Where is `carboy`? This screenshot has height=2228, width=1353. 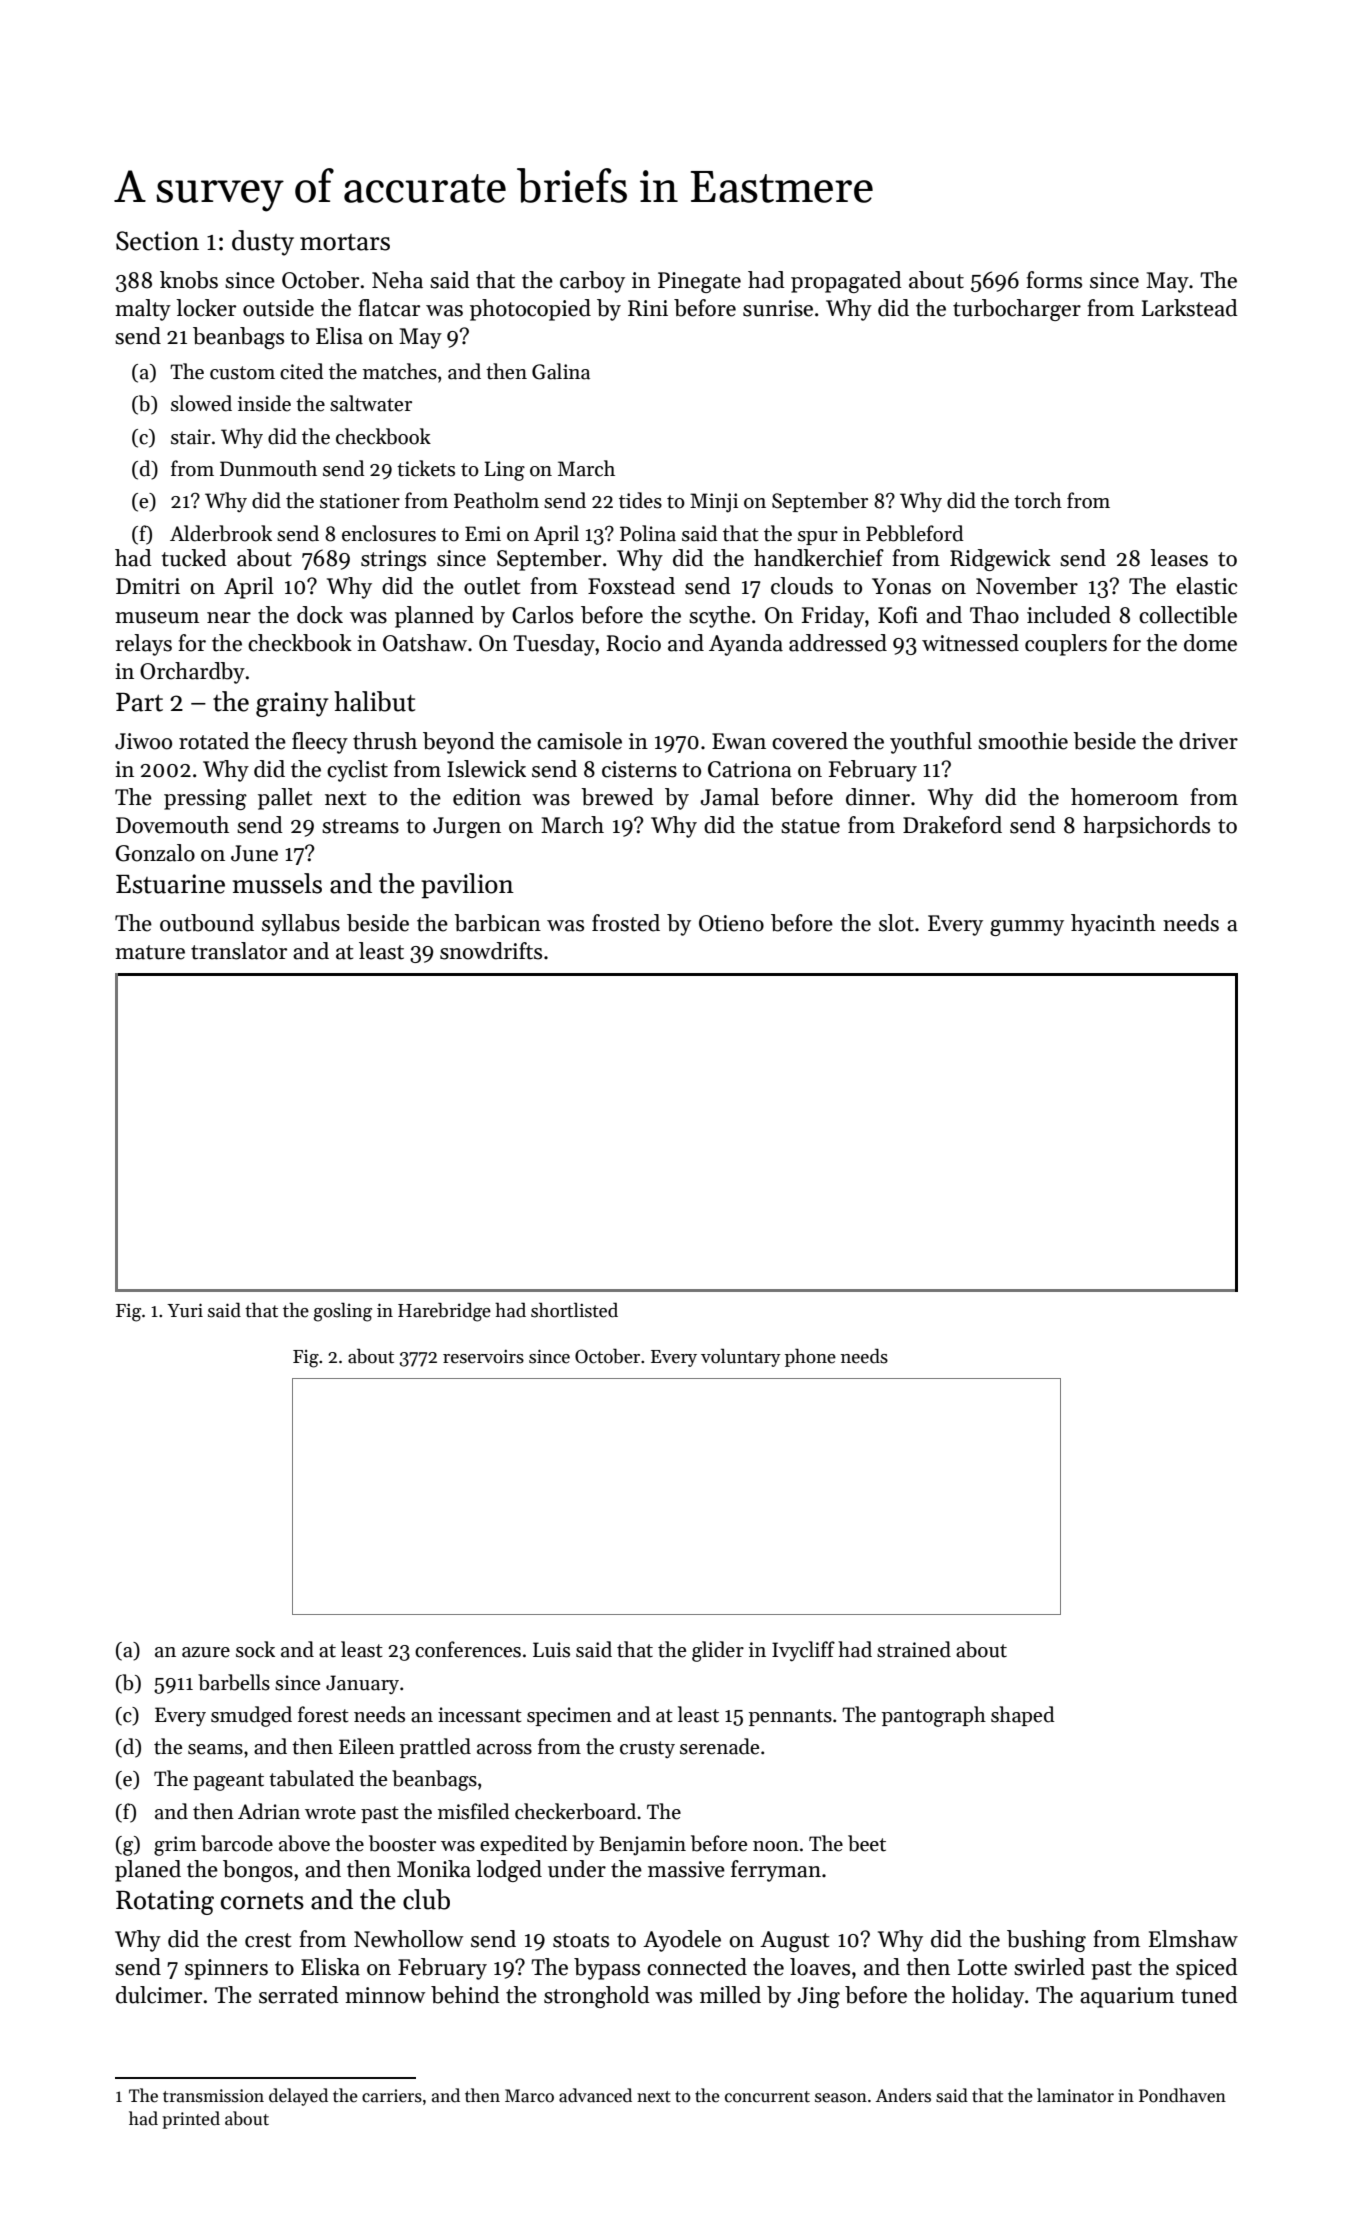
carboy is located at coordinates (592, 282).
